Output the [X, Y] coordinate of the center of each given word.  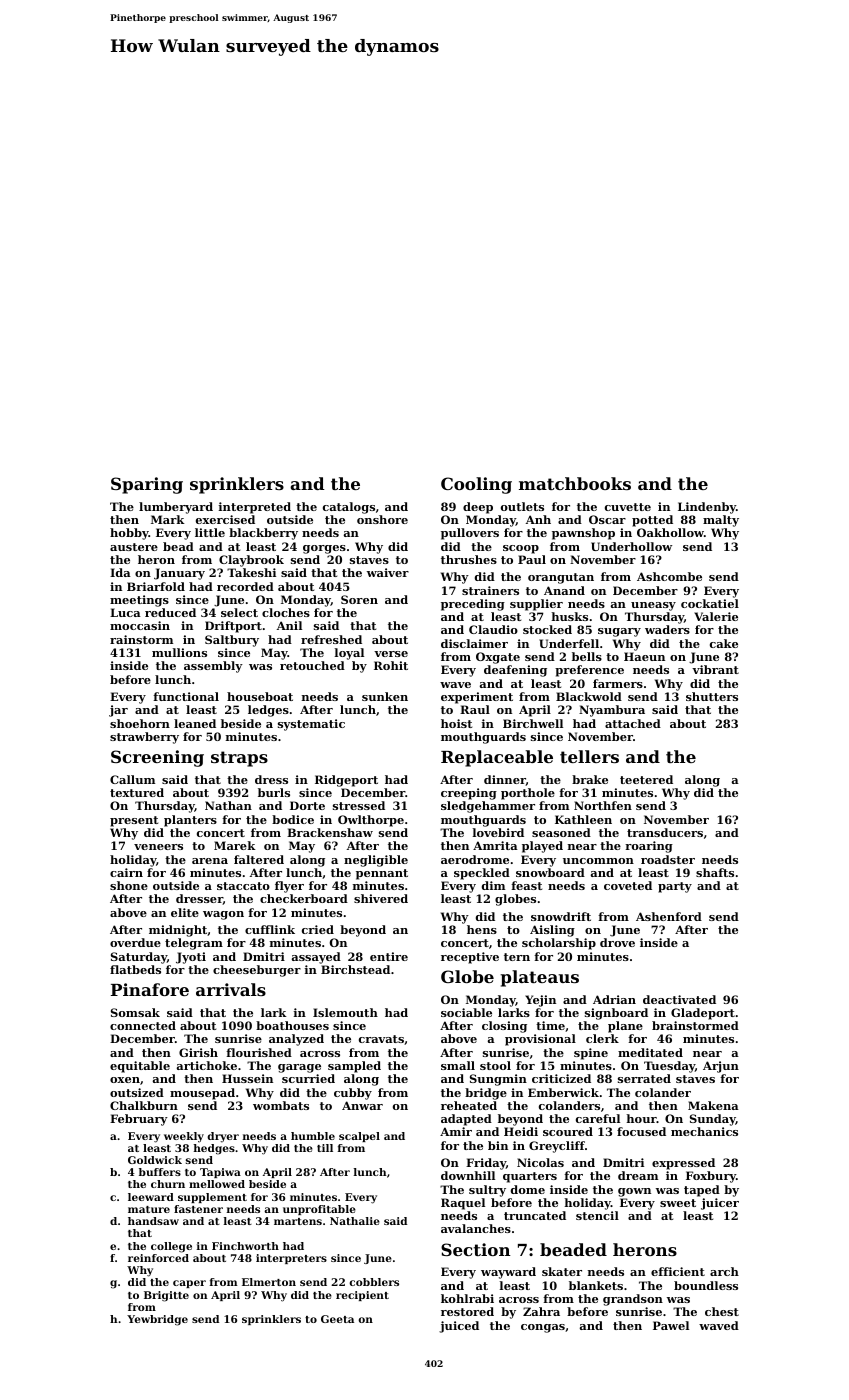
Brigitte [166, 1296]
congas [543, 1328]
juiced [459, 1327]
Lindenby [707, 508]
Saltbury [232, 641]
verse [391, 654]
